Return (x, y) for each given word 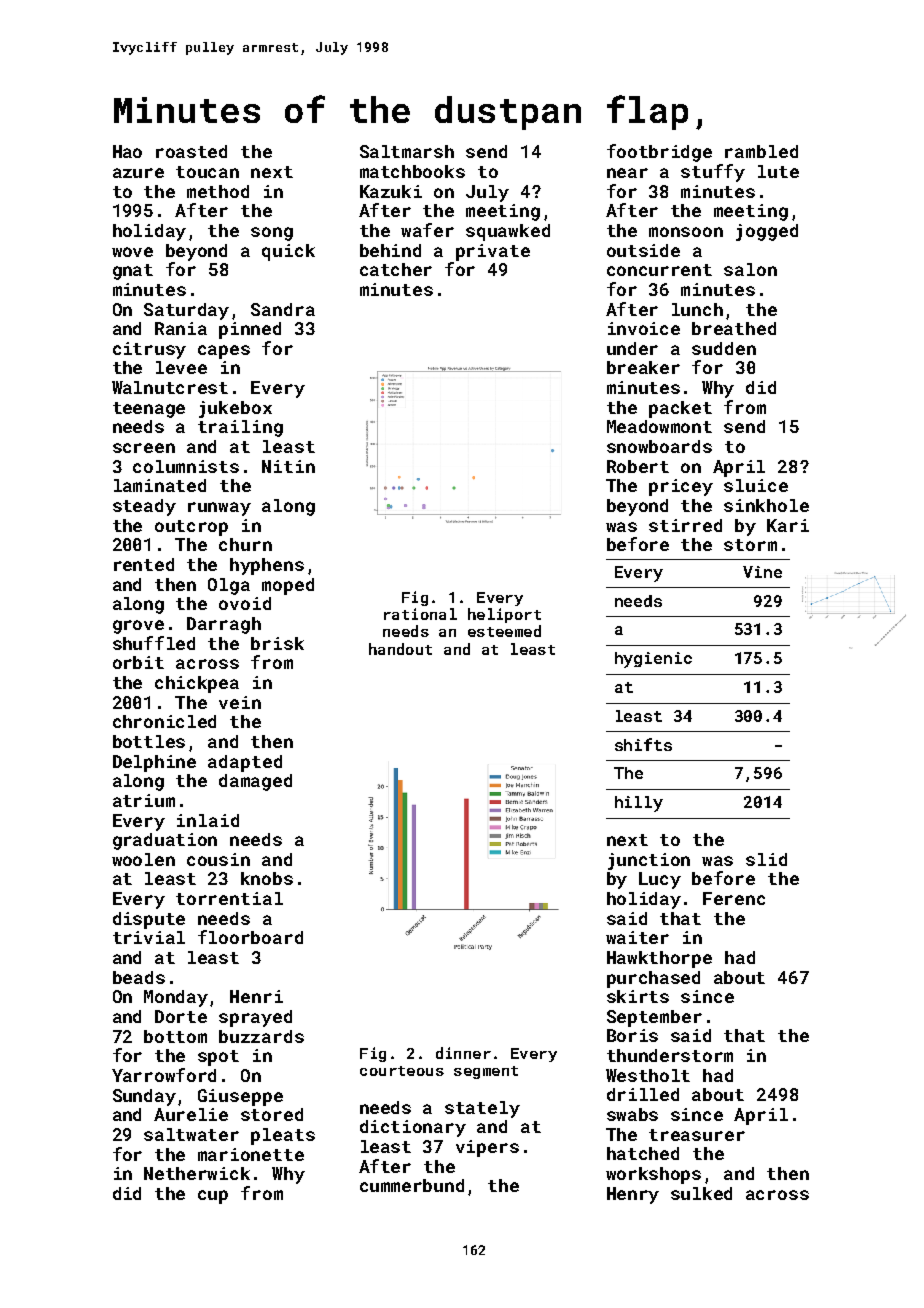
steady (144, 507)
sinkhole (766, 505)
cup (213, 1197)
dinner (463, 1053)
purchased (653, 979)
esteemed (504, 631)
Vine (762, 572)
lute (778, 171)
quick (288, 252)
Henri (256, 996)
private (493, 252)
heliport (504, 615)
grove (138, 627)
